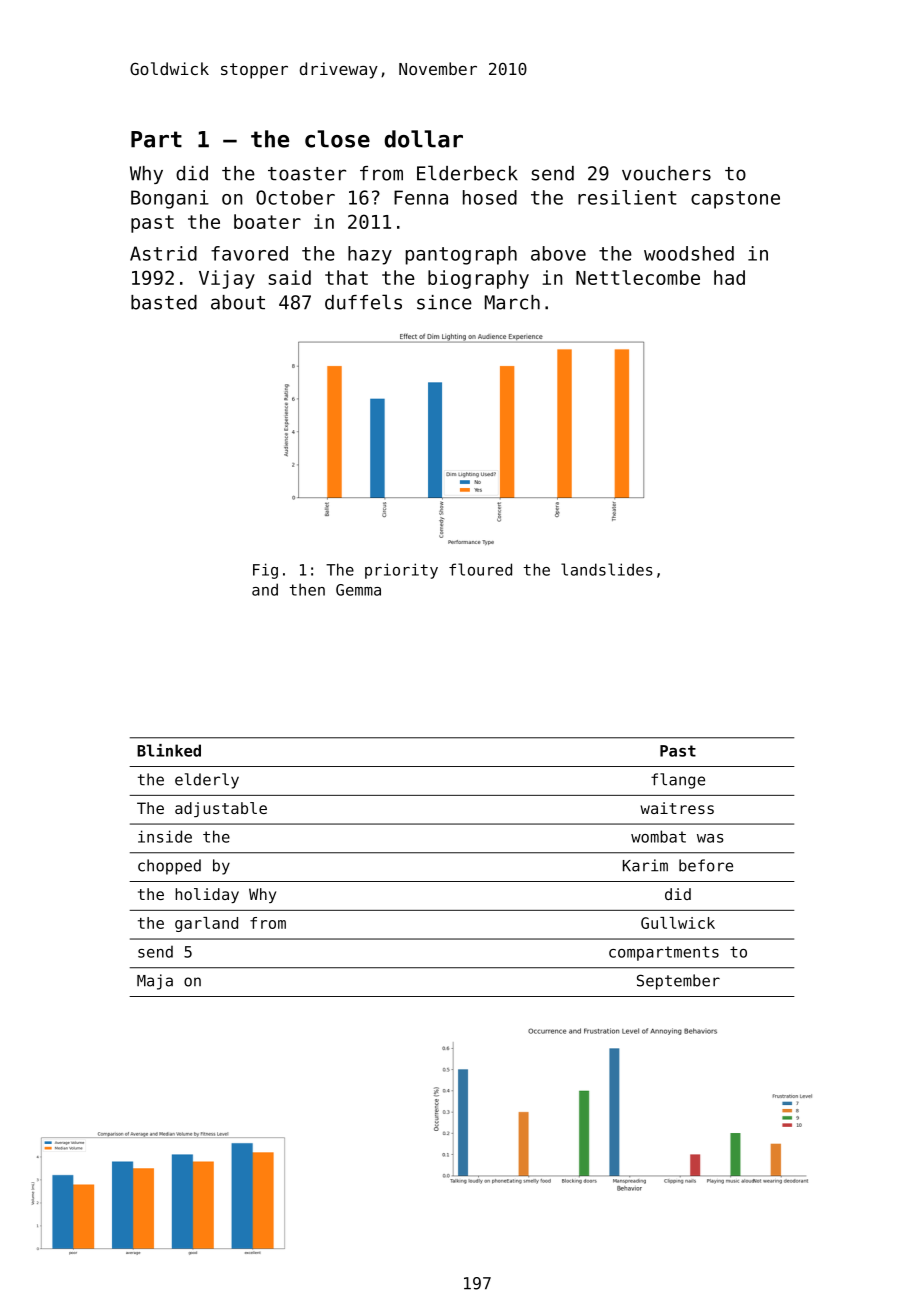 This image has height=1314, width=924. What do you see at coordinates (606, 569) in the image?
I see `landslides` at bounding box center [606, 569].
